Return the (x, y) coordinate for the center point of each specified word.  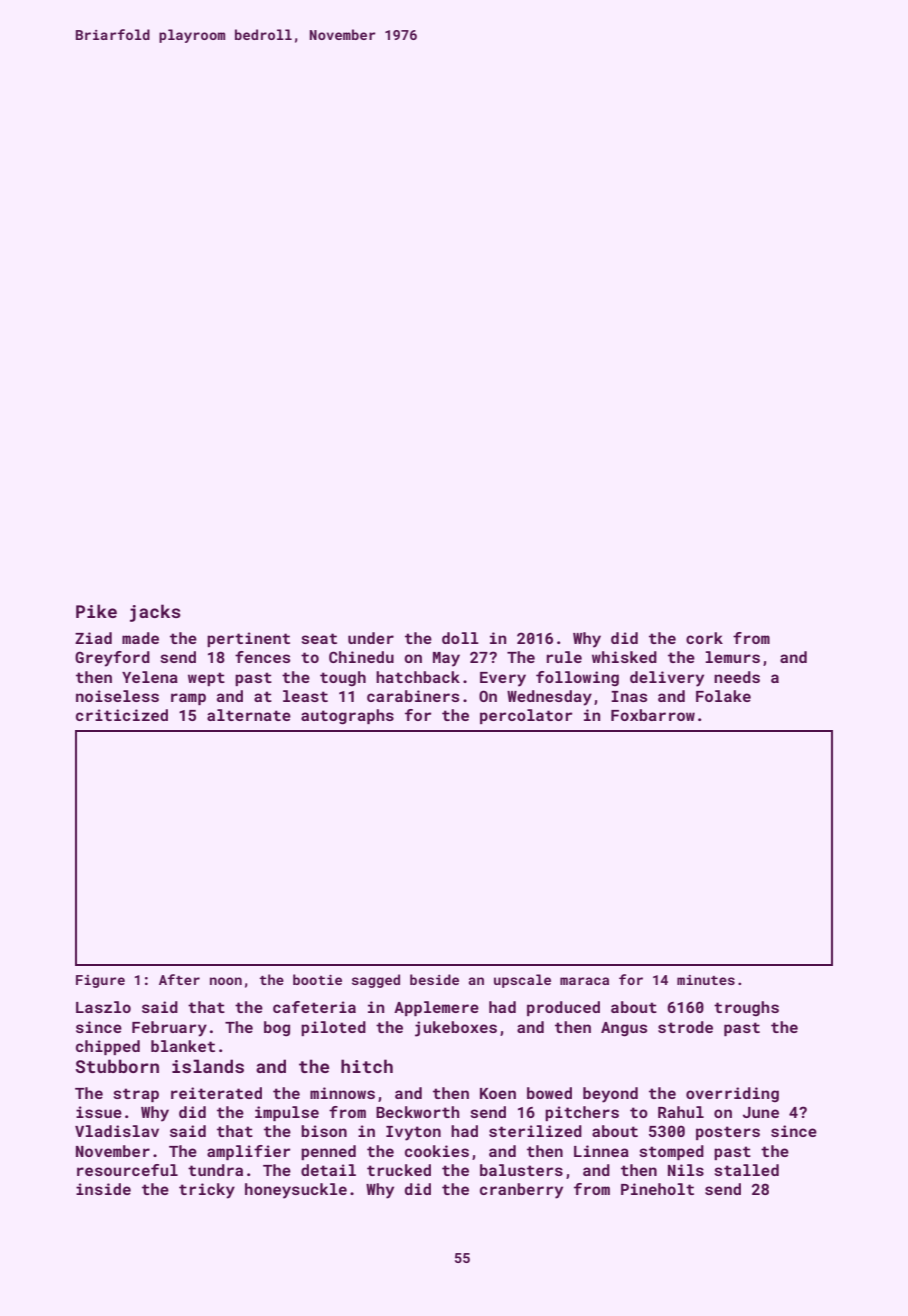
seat (319, 638)
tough (343, 679)
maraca (584, 981)
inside (103, 1189)
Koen (498, 1093)
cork (704, 638)
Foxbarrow (653, 715)
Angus (624, 1029)
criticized (122, 715)
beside (434, 979)
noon (226, 981)
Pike (96, 611)
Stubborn (117, 1066)
